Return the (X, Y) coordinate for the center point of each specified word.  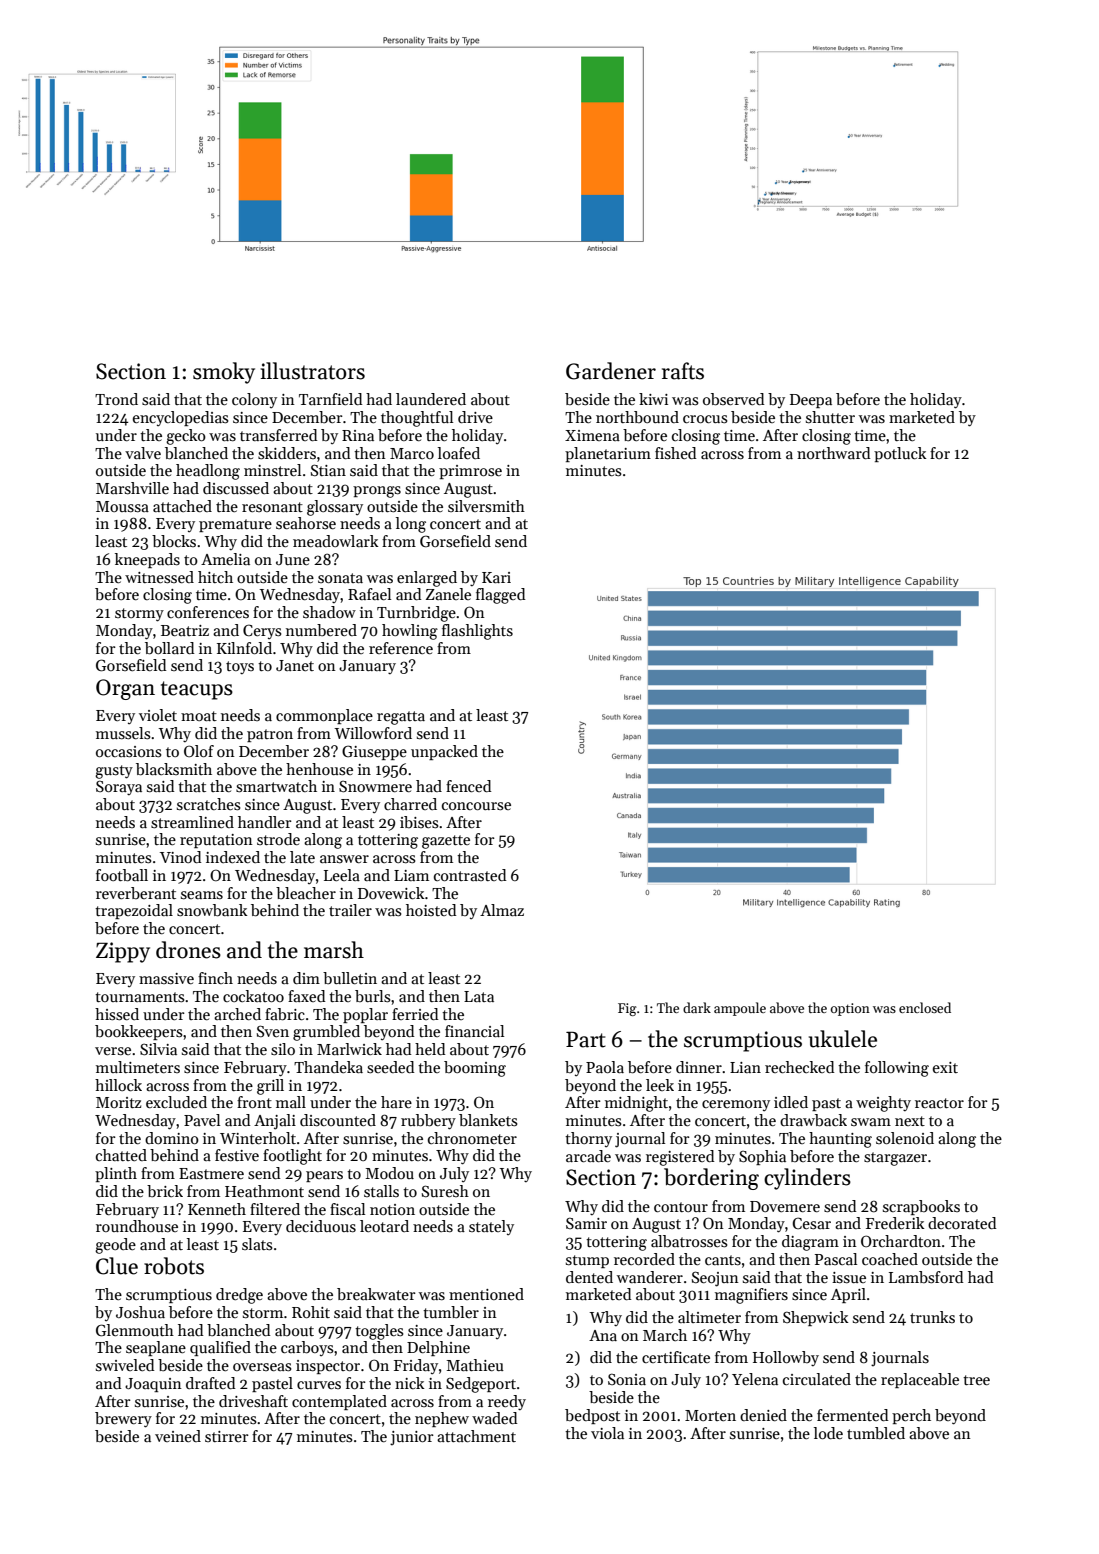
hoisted (431, 910)
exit (945, 1067)
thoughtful (417, 419)
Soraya (119, 787)
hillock (118, 1085)
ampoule (740, 1009)
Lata (479, 996)
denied (763, 1415)
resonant (272, 507)
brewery (123, 1420)
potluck (900, 454)
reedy (507, 1402)
